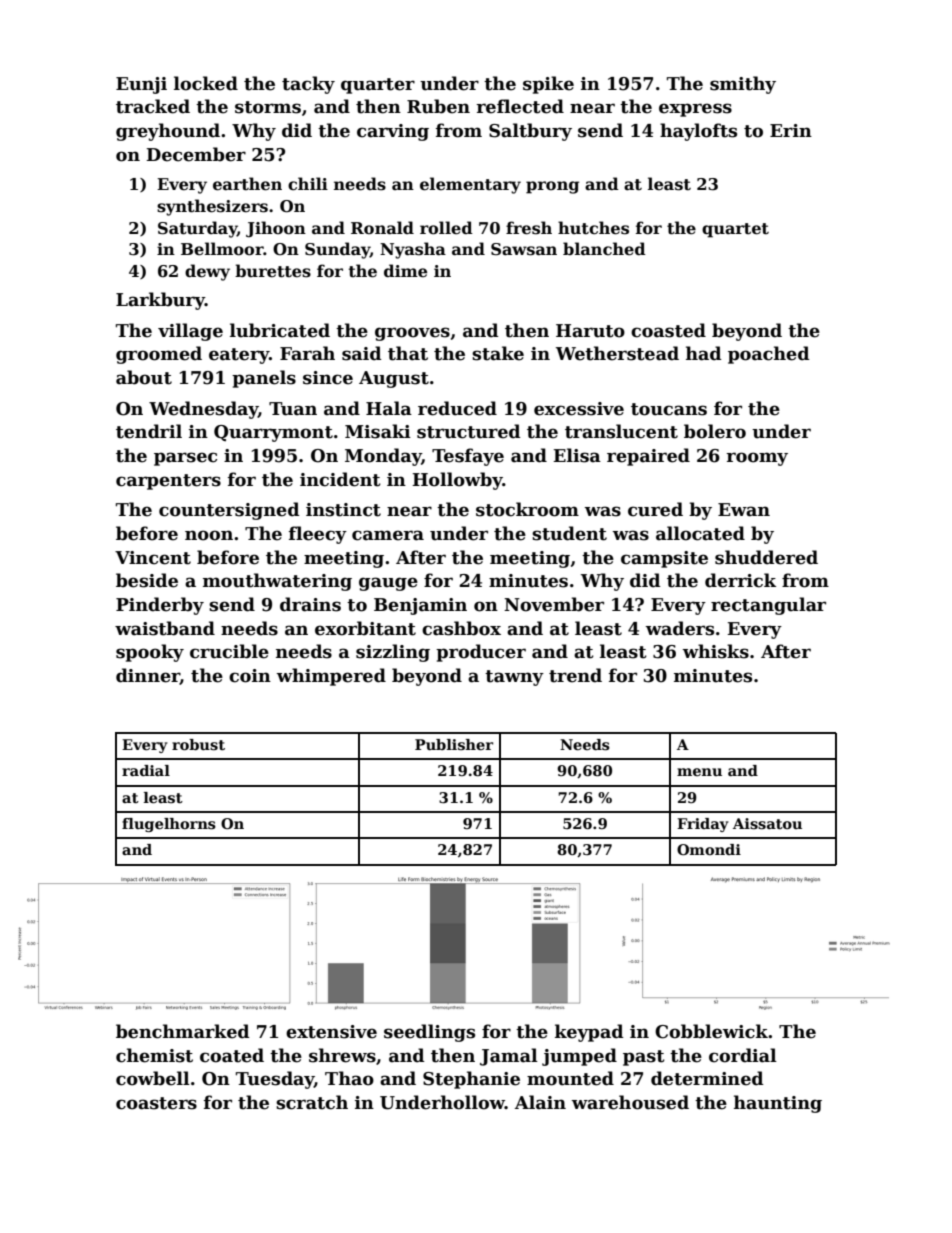 The image size is (952, 1233). What do you see at coordinates (757, 459) in the page?
I see `roomy` at bounding box center [757, 459].
